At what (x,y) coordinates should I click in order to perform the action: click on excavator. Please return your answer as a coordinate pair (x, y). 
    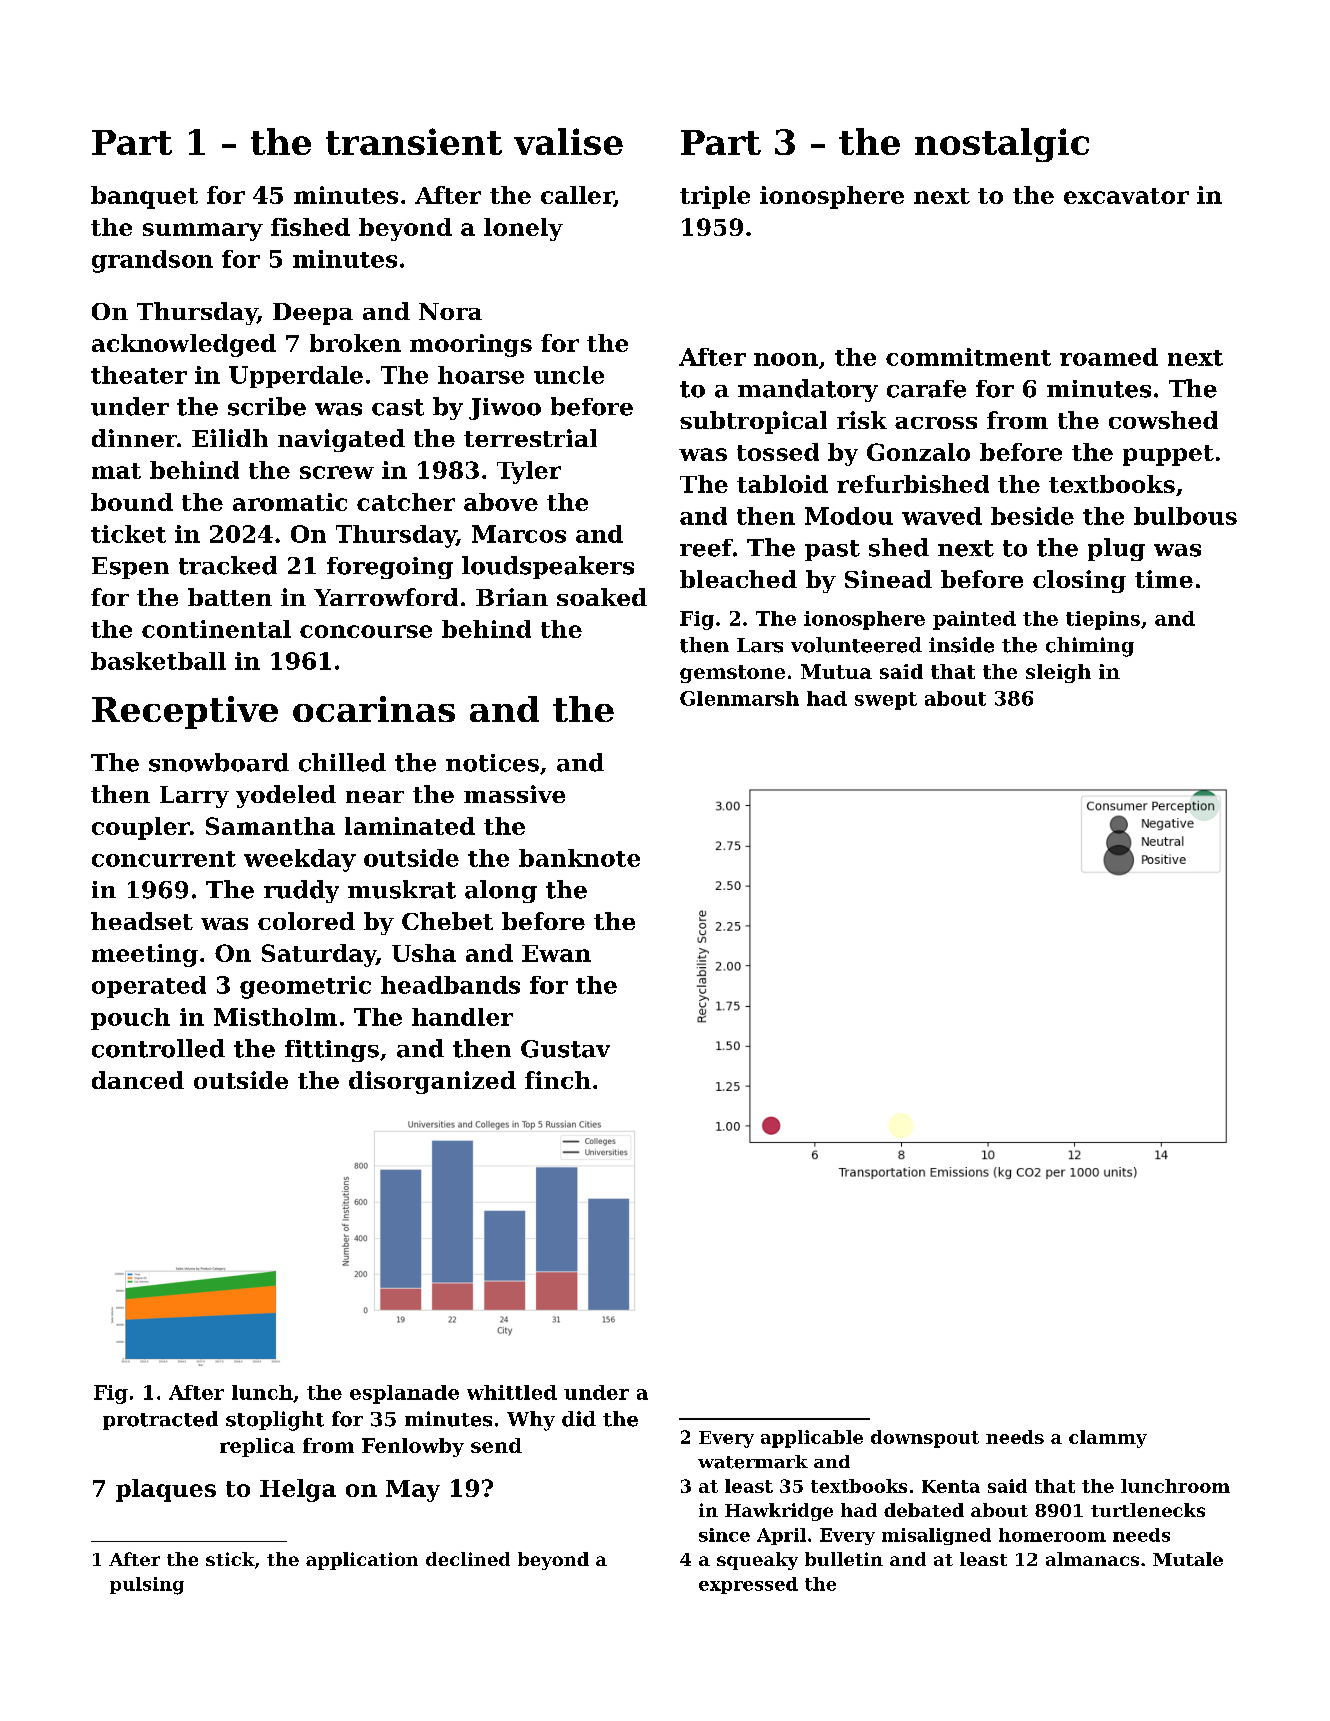
    Looking at the image, I should click on (1126, 196).
